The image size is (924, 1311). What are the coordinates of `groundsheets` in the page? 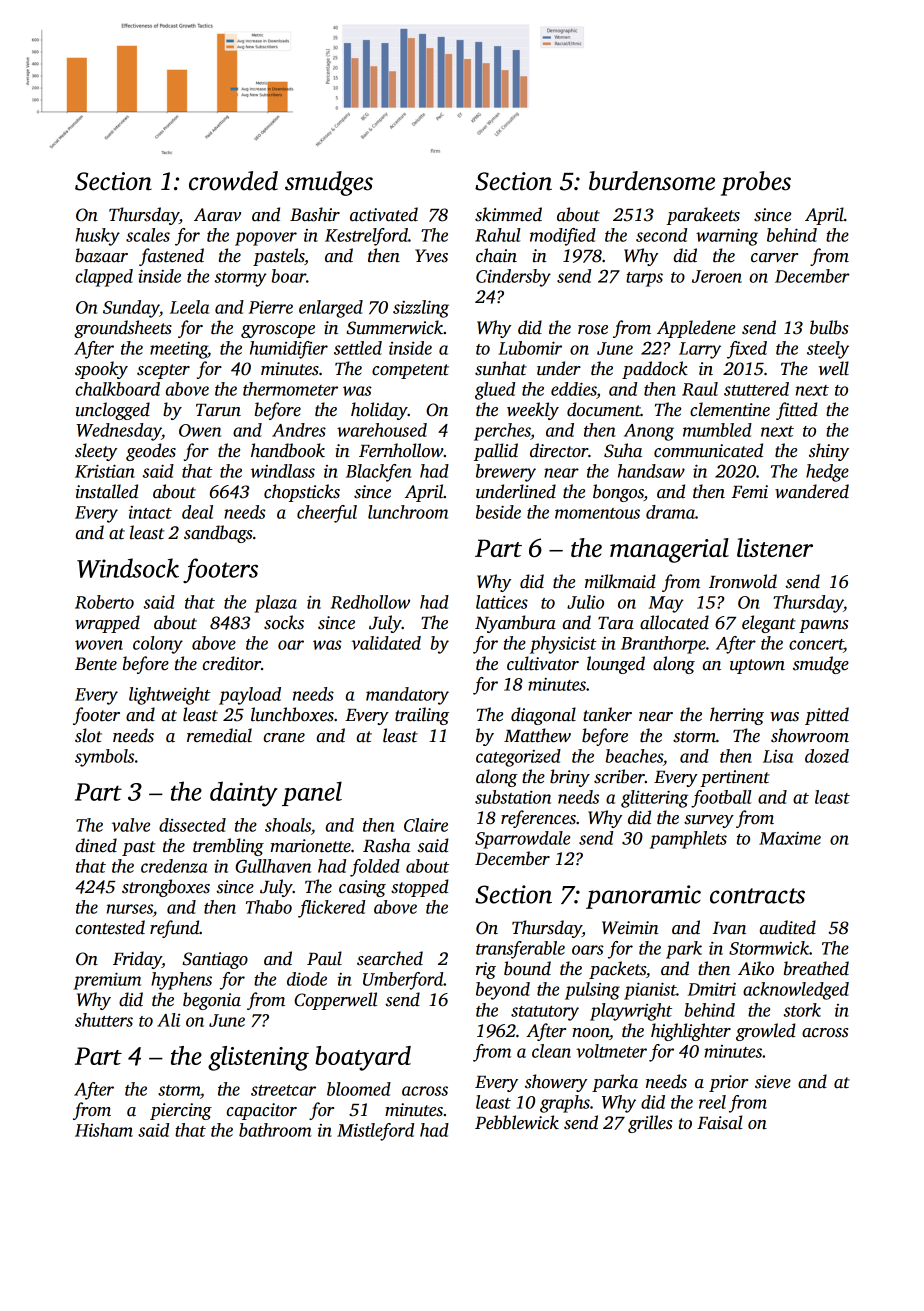 It's located at (123, 329).
